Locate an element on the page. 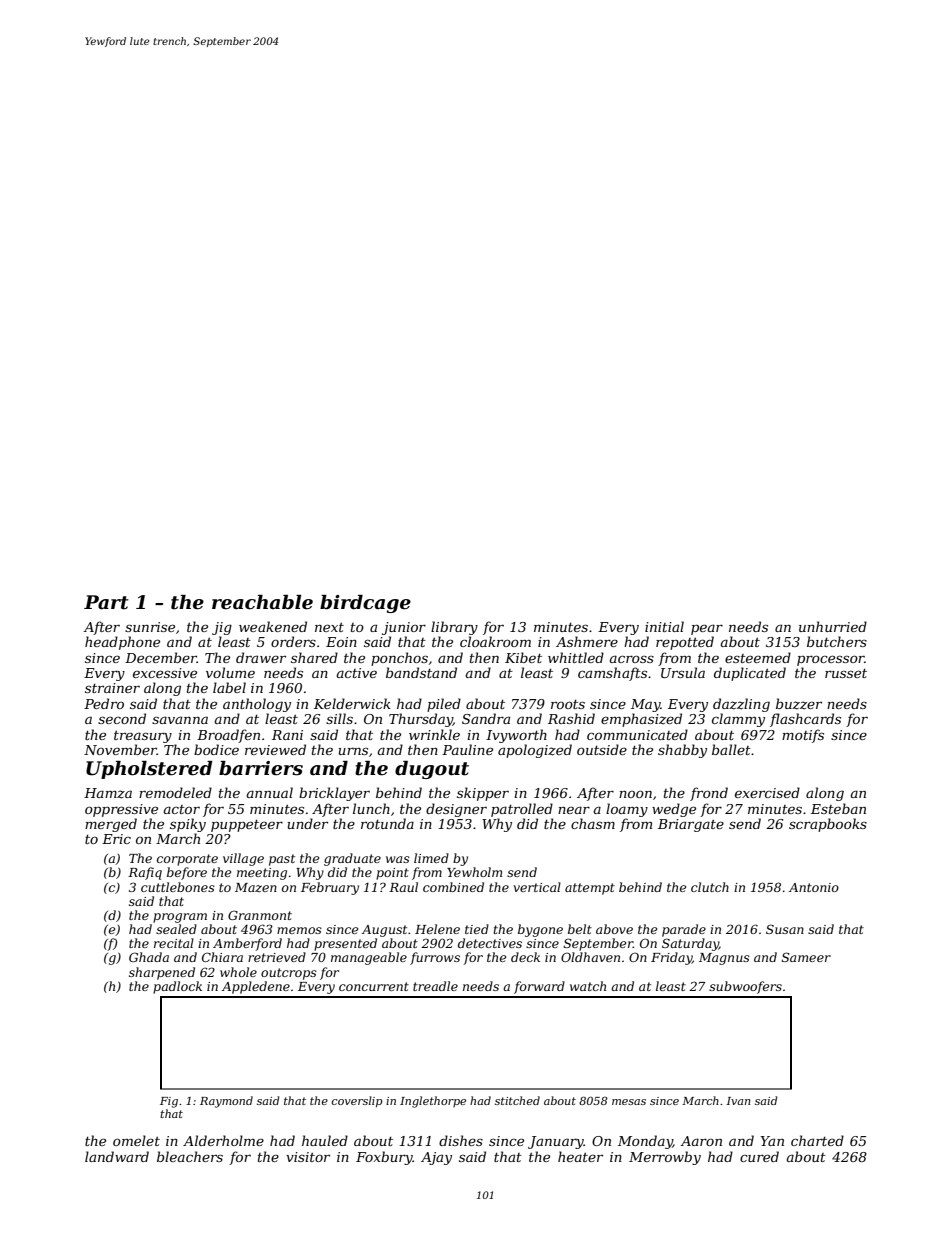 Image resolution: width=952 pixels, height=1233 pixels. unhurried is located at coordinates (833, 626).
